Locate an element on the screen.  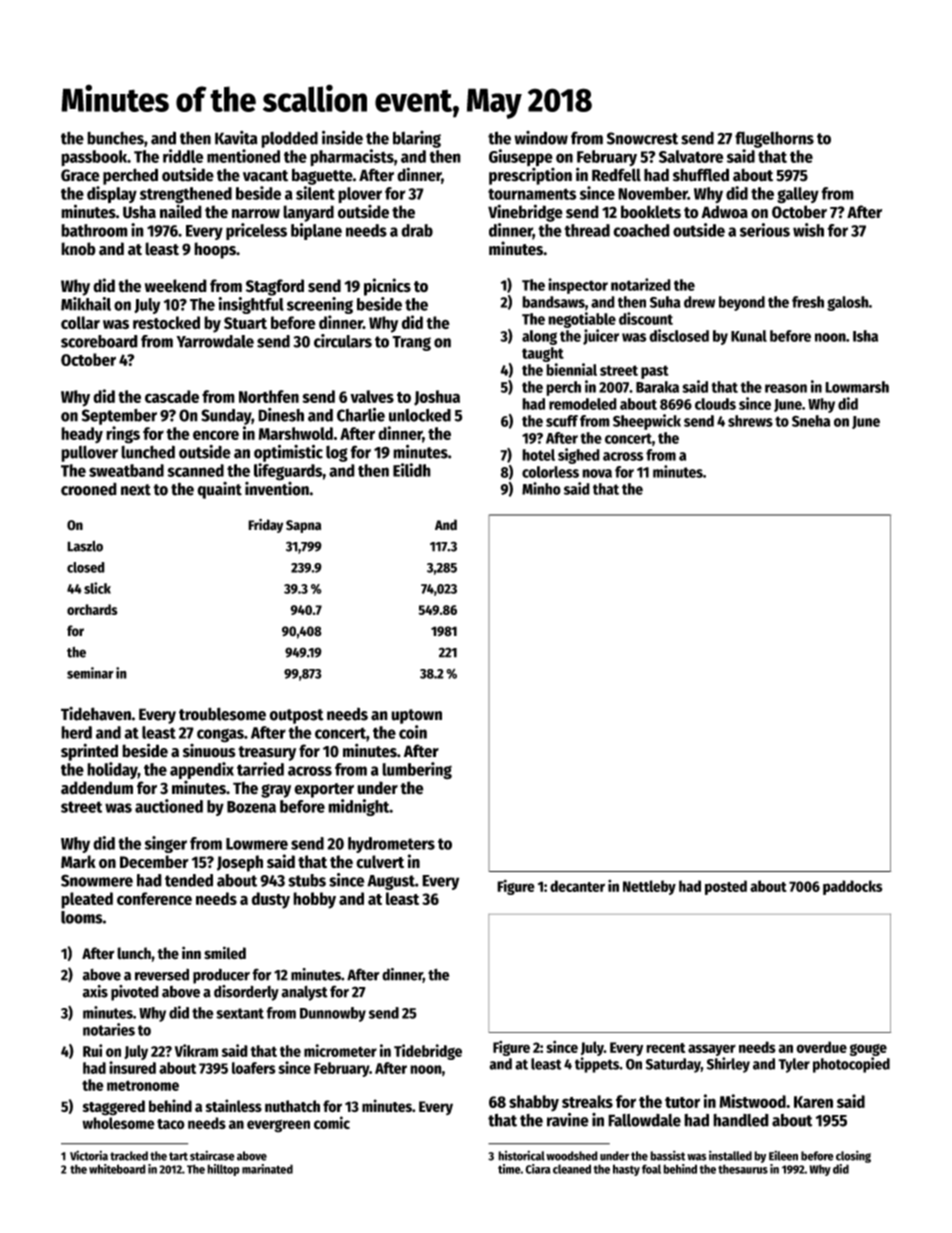
whiteboard is located at coordinates (117, 1169).
